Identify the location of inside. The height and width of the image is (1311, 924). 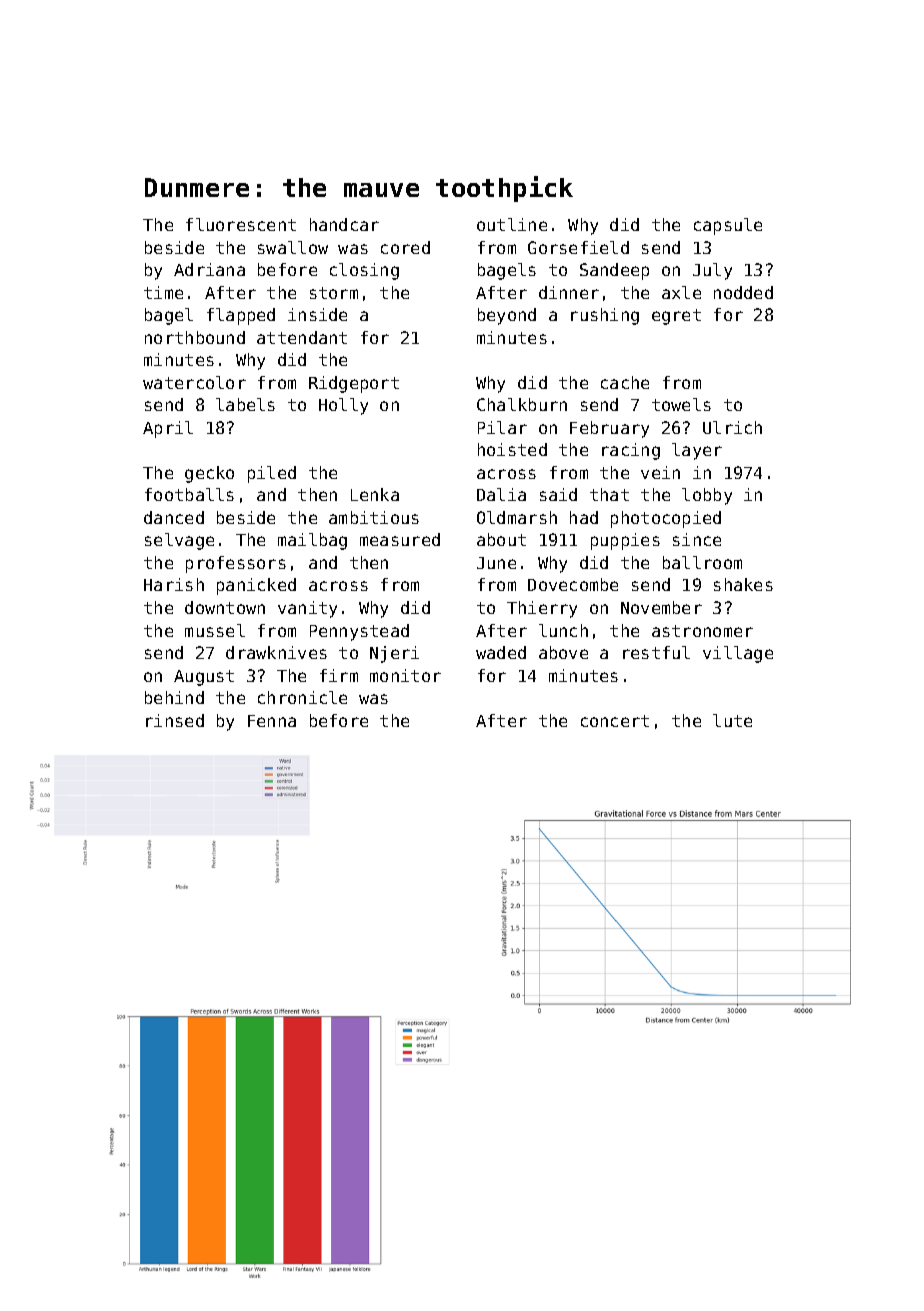
(317, 314).
